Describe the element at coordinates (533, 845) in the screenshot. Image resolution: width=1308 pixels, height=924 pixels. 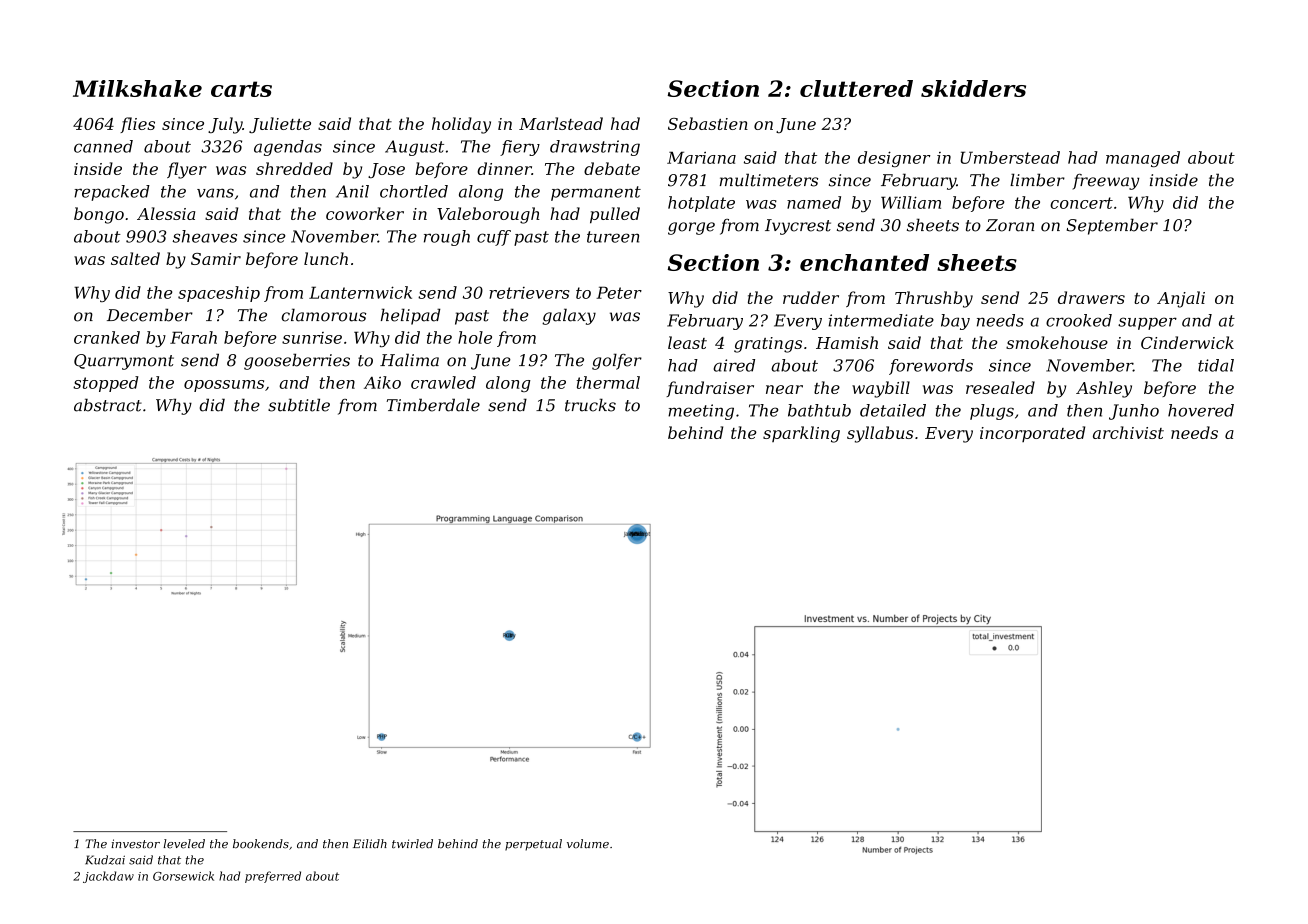
I see `perpetual` at that location.
